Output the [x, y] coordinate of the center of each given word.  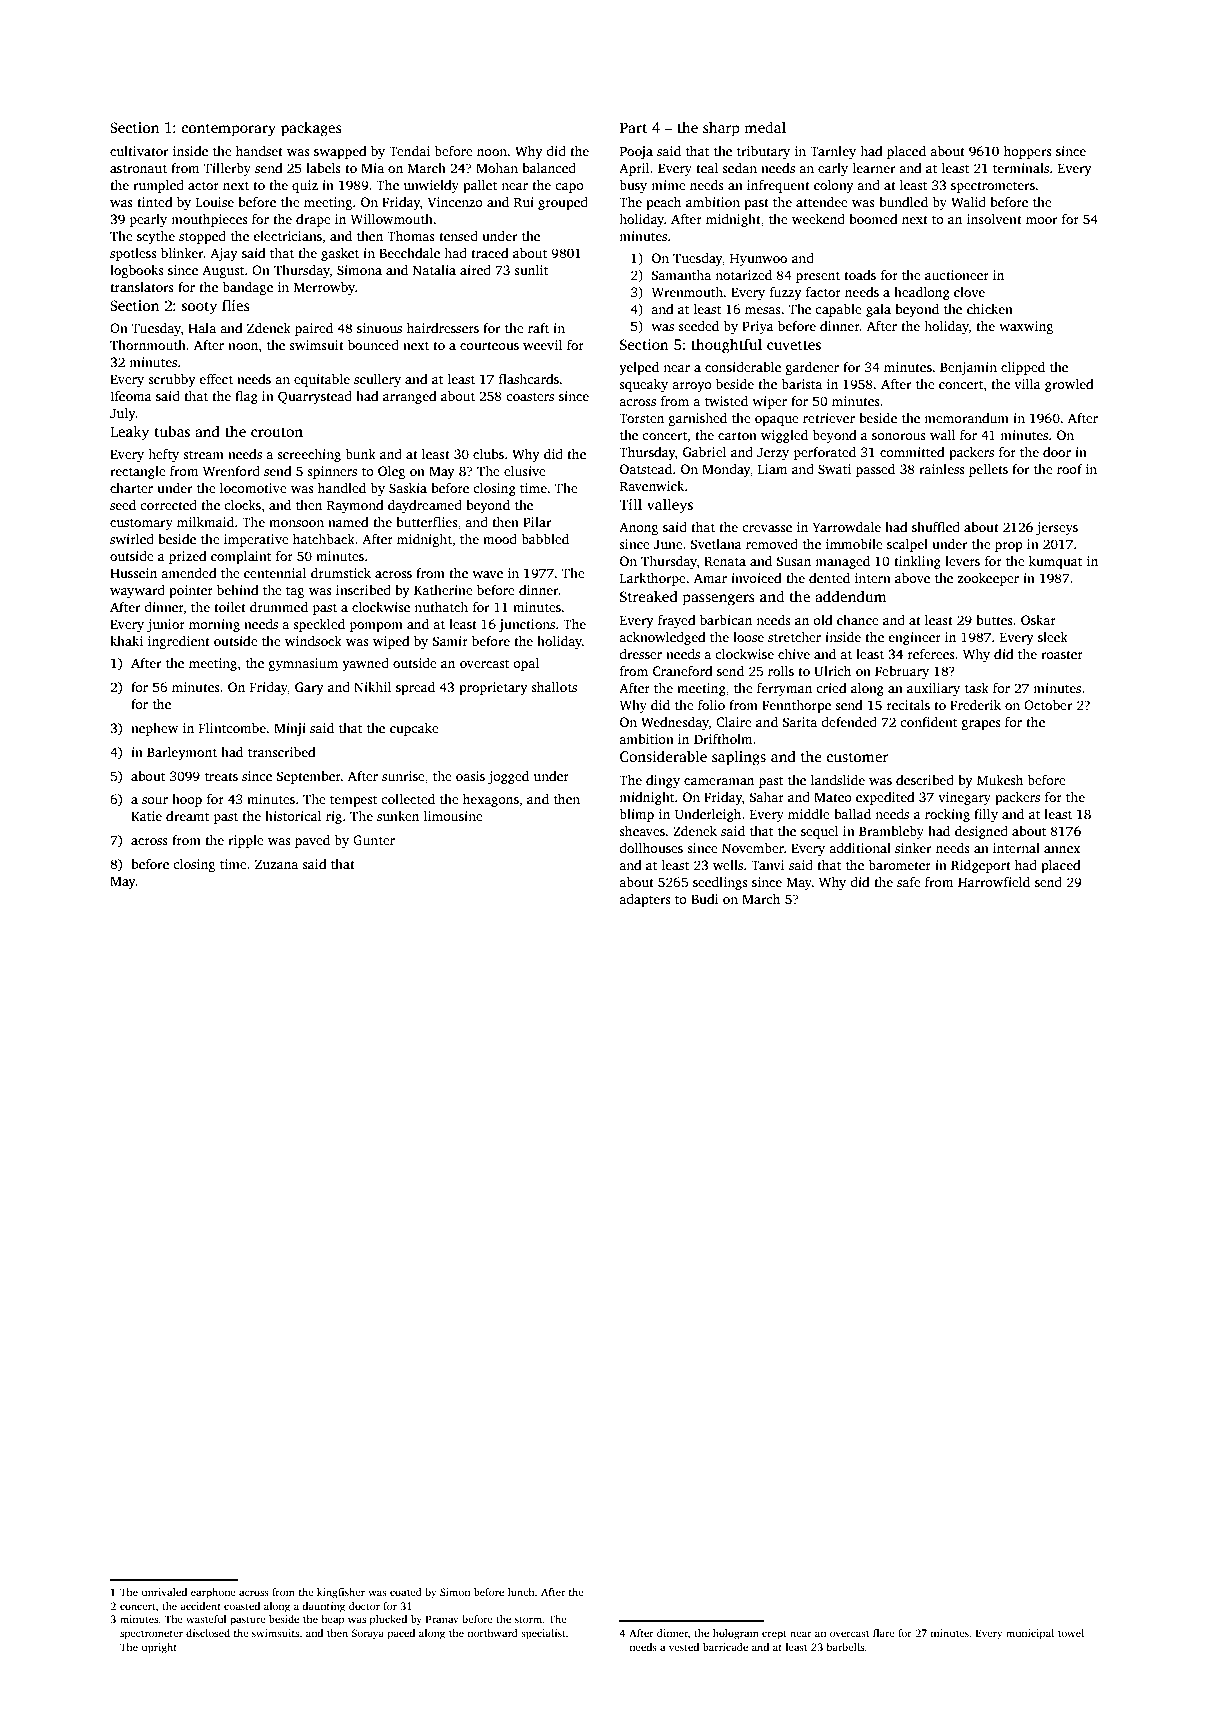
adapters [645, 900]
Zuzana [276, 864]
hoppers [1028, 152]
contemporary [229, 130]
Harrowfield [994, 882]
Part [633, 127]
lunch [521, 1592]
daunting [323, 1607]
